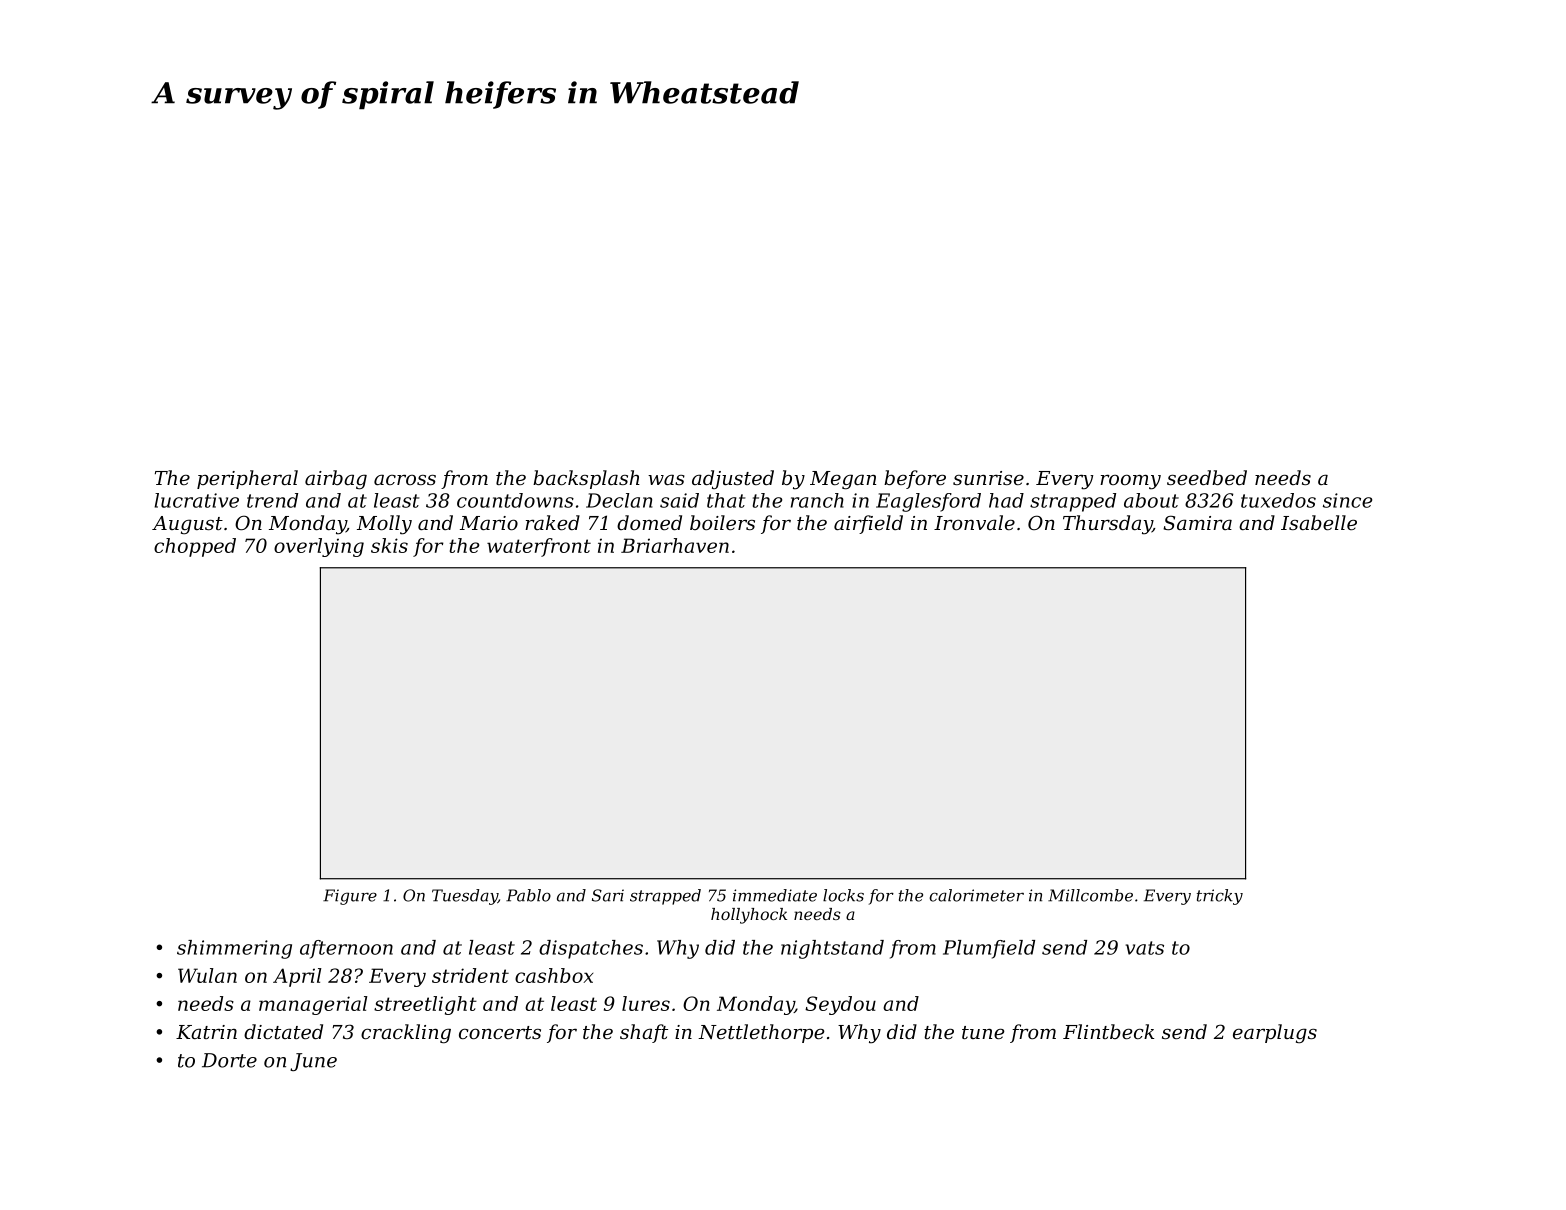 Image resolution: width=1566 pixels, height=1210 pixels. Describe the element at coordinates (1278, 500) in the screenshot. I see `tuxedos` at that location.
